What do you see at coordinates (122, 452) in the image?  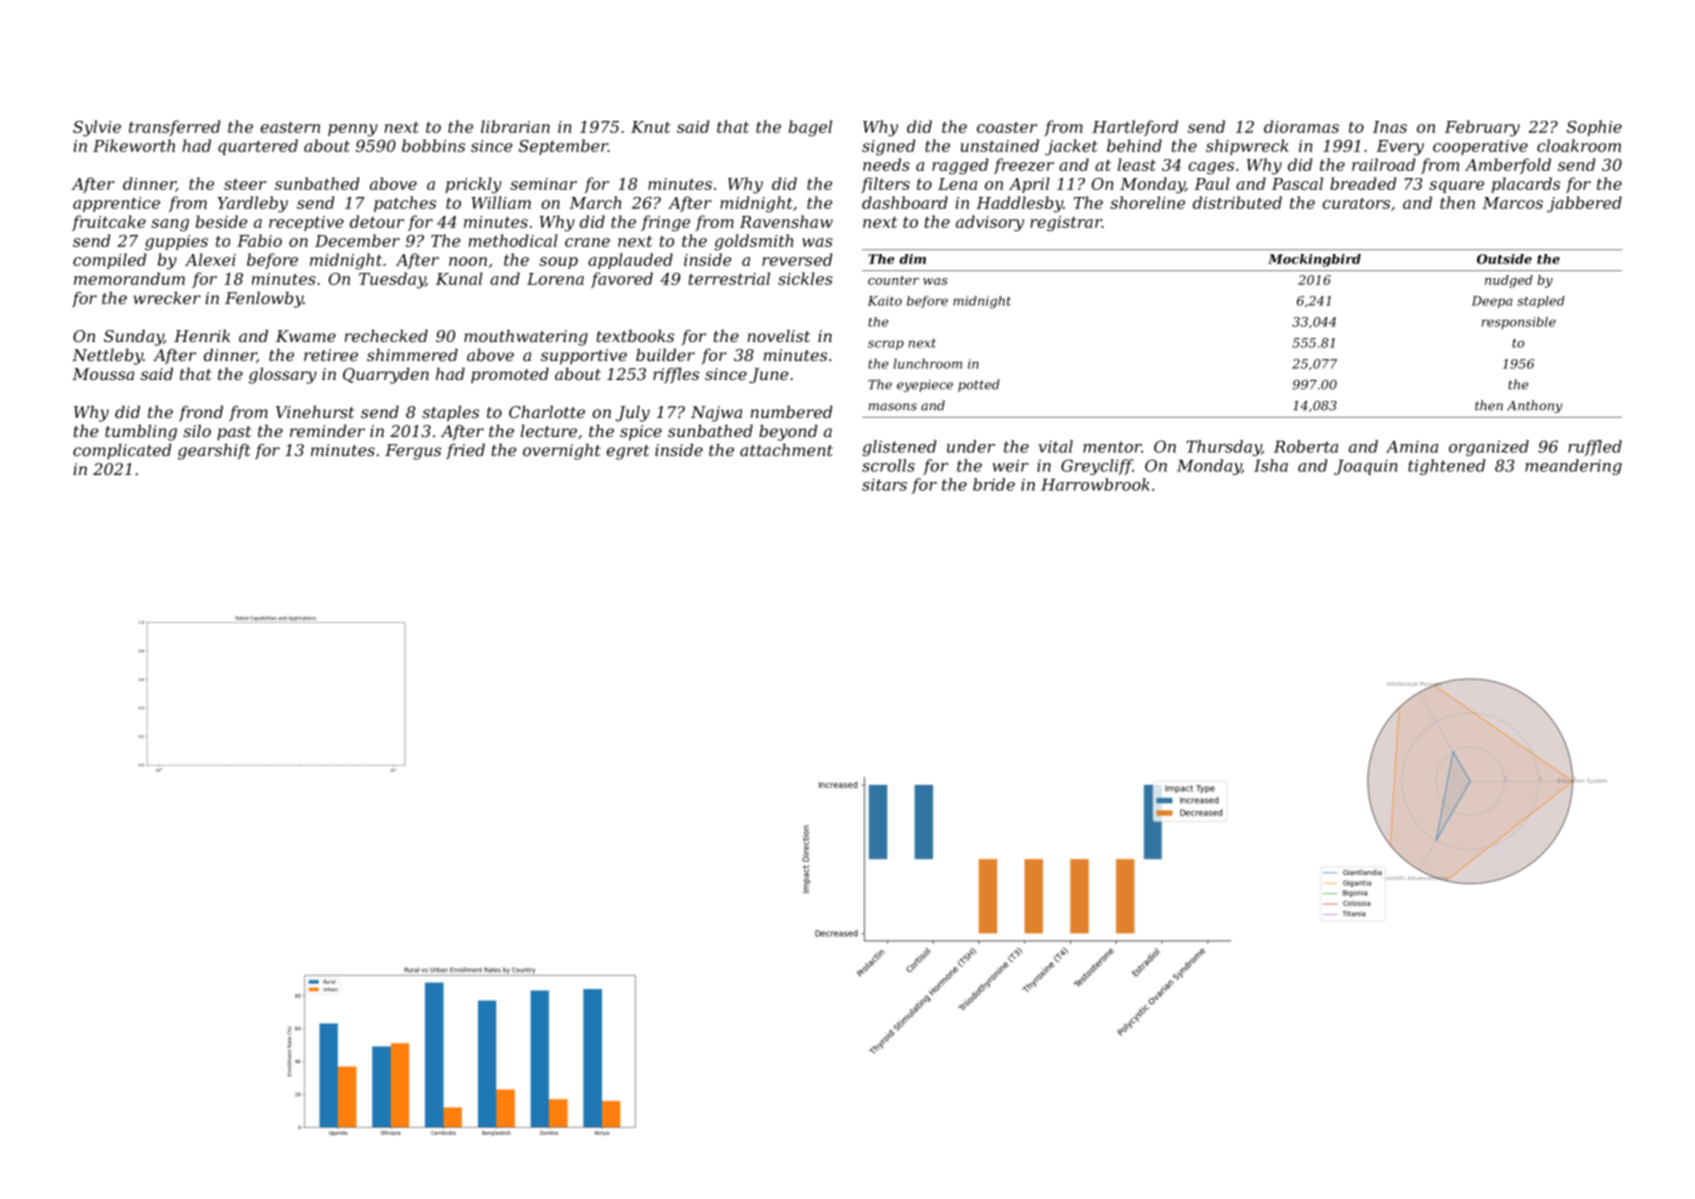 I see `complicated` at bounding box center [122, 452].
